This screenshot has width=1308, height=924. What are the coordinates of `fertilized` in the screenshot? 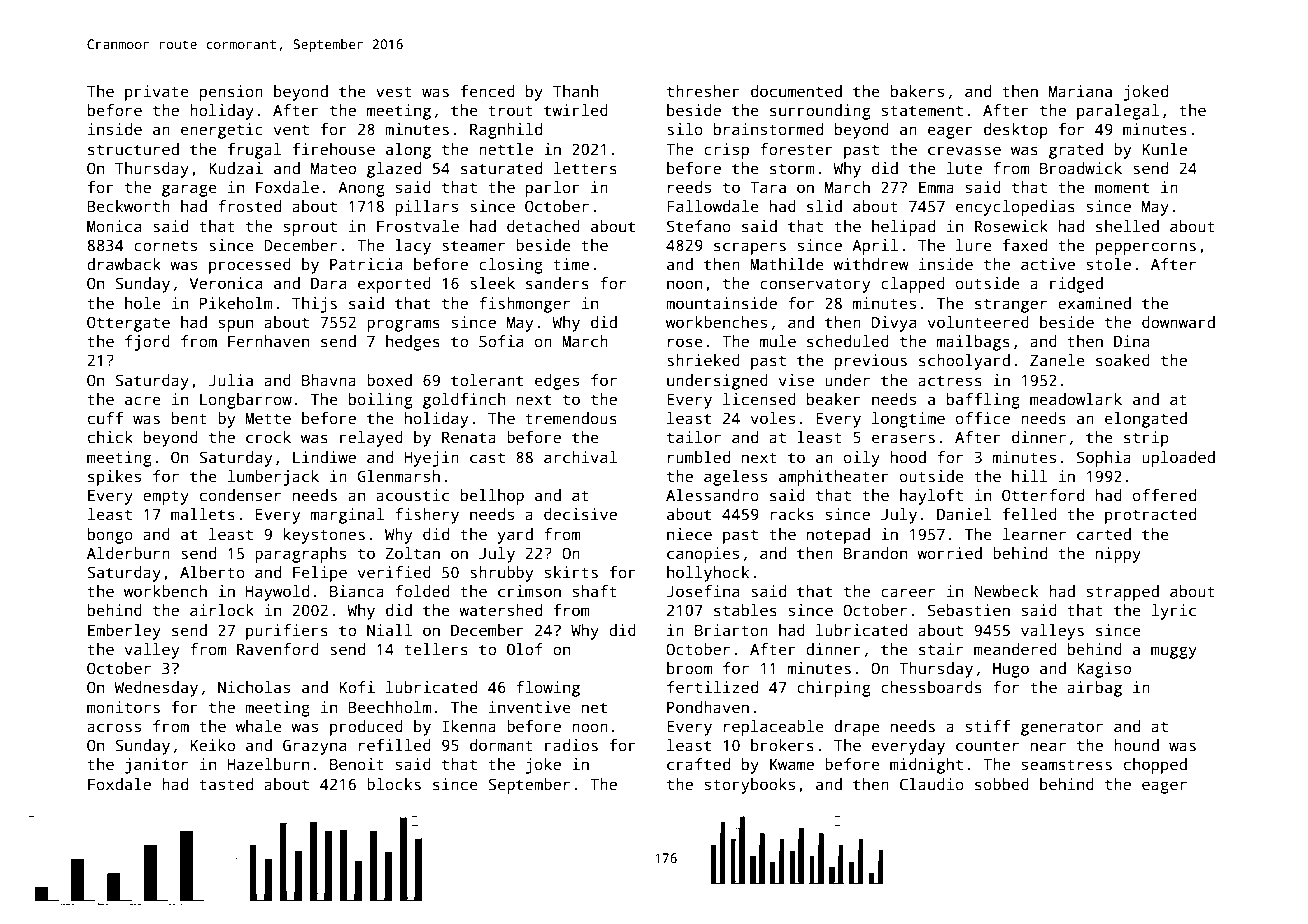 It's located at (712, 687).
